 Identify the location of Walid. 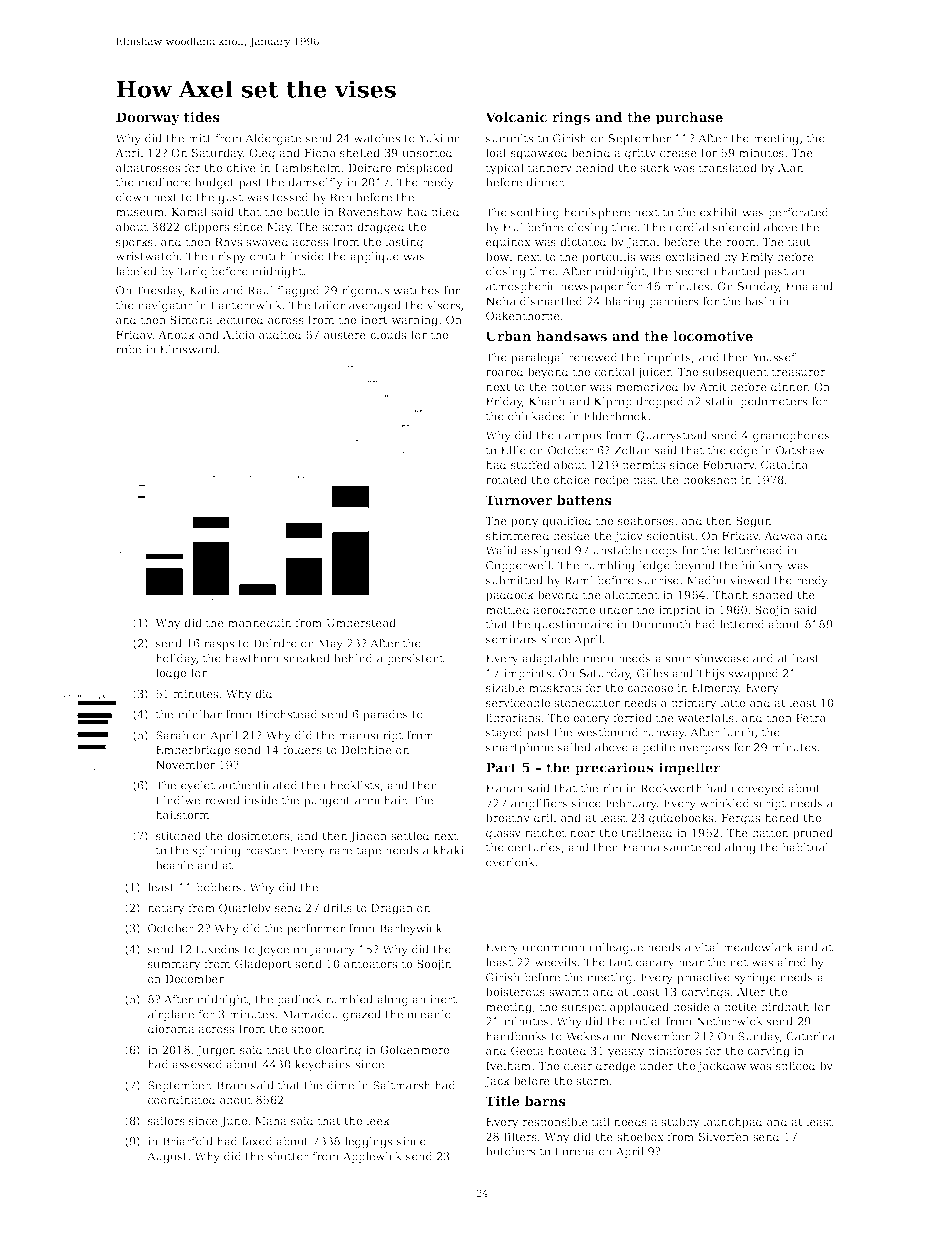
(501, 550).
